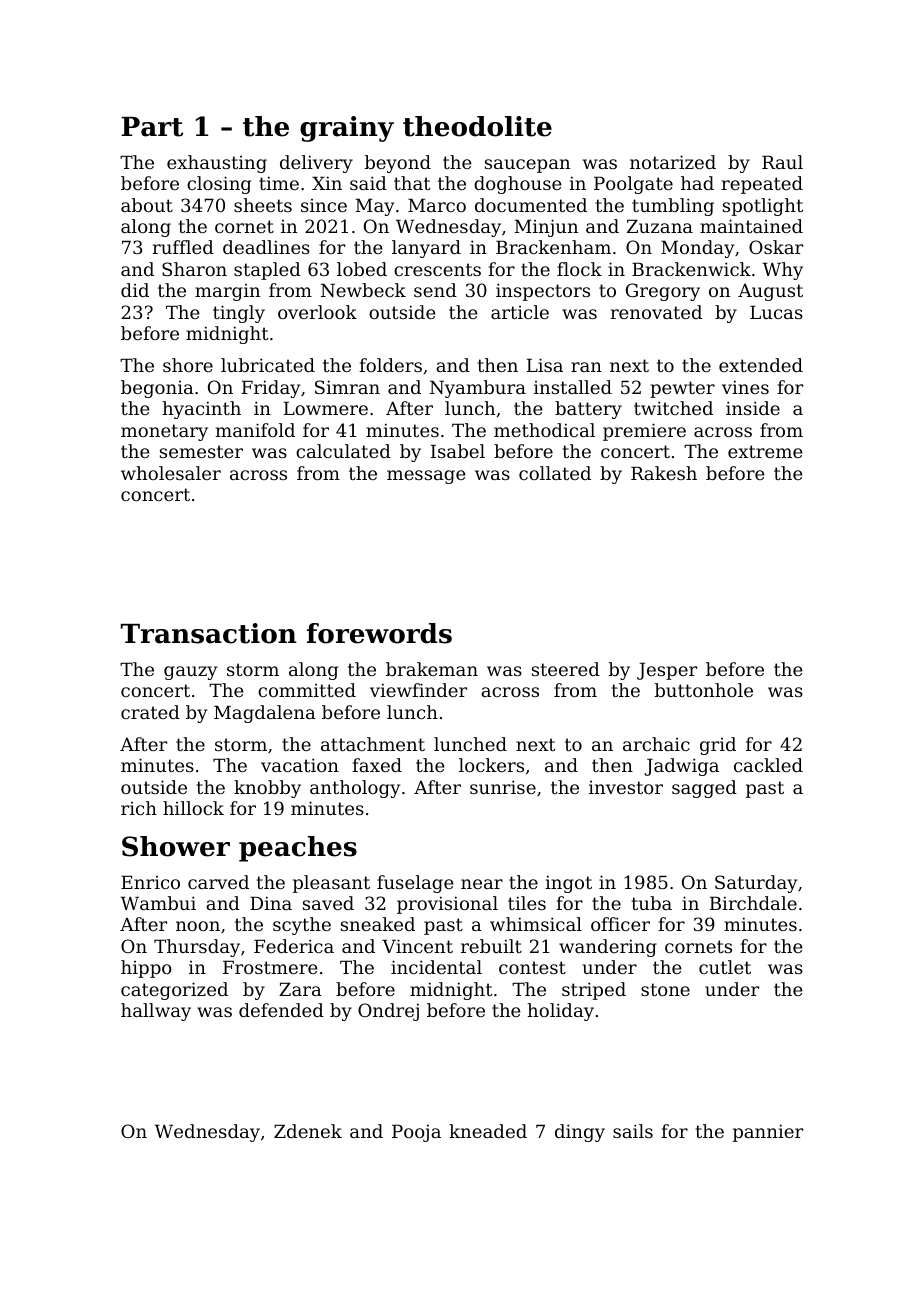  I want to click on crated, so click(150, 712).
